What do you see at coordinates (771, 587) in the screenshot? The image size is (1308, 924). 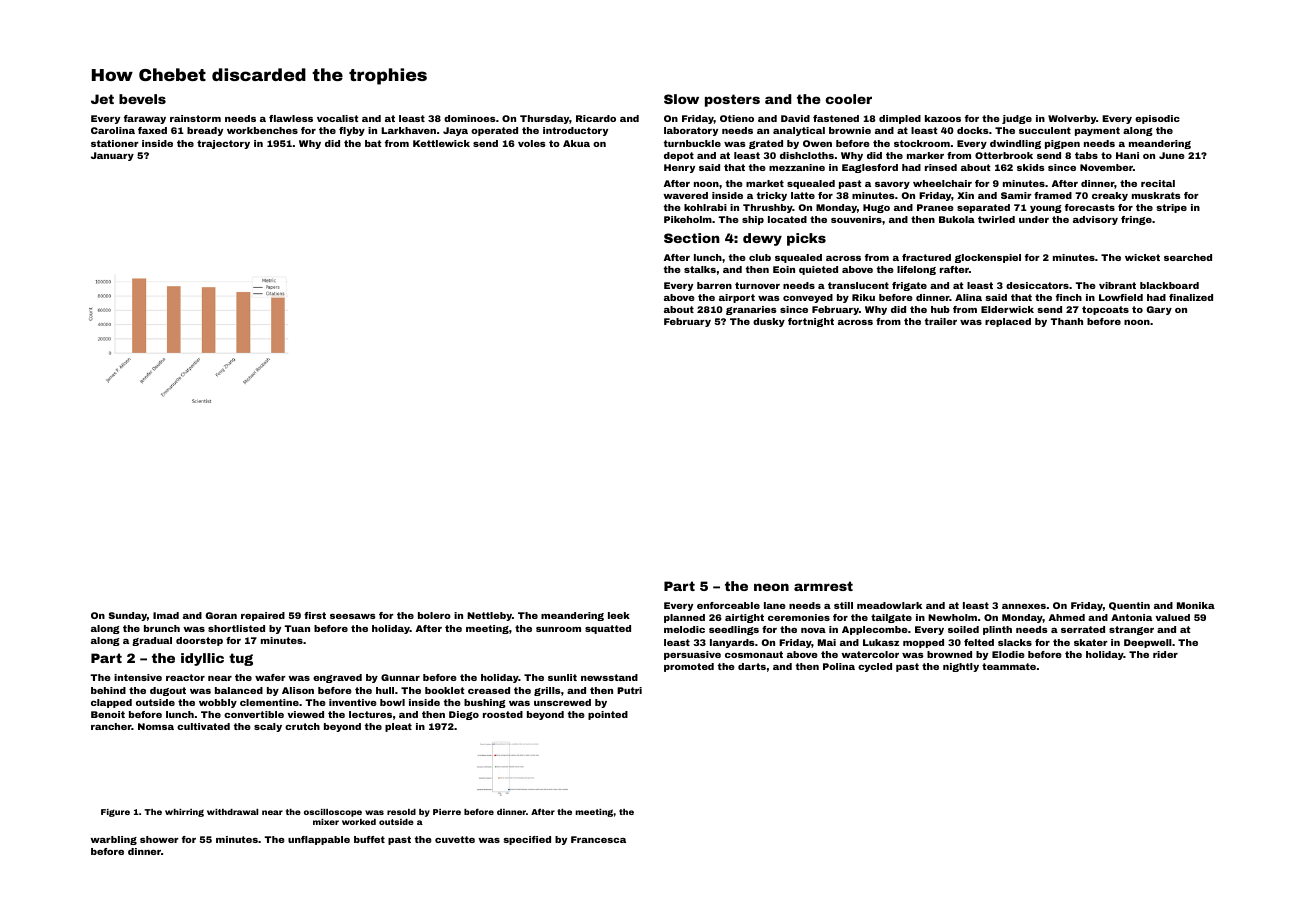 I see `neon` at bounding box center [771, 587].
